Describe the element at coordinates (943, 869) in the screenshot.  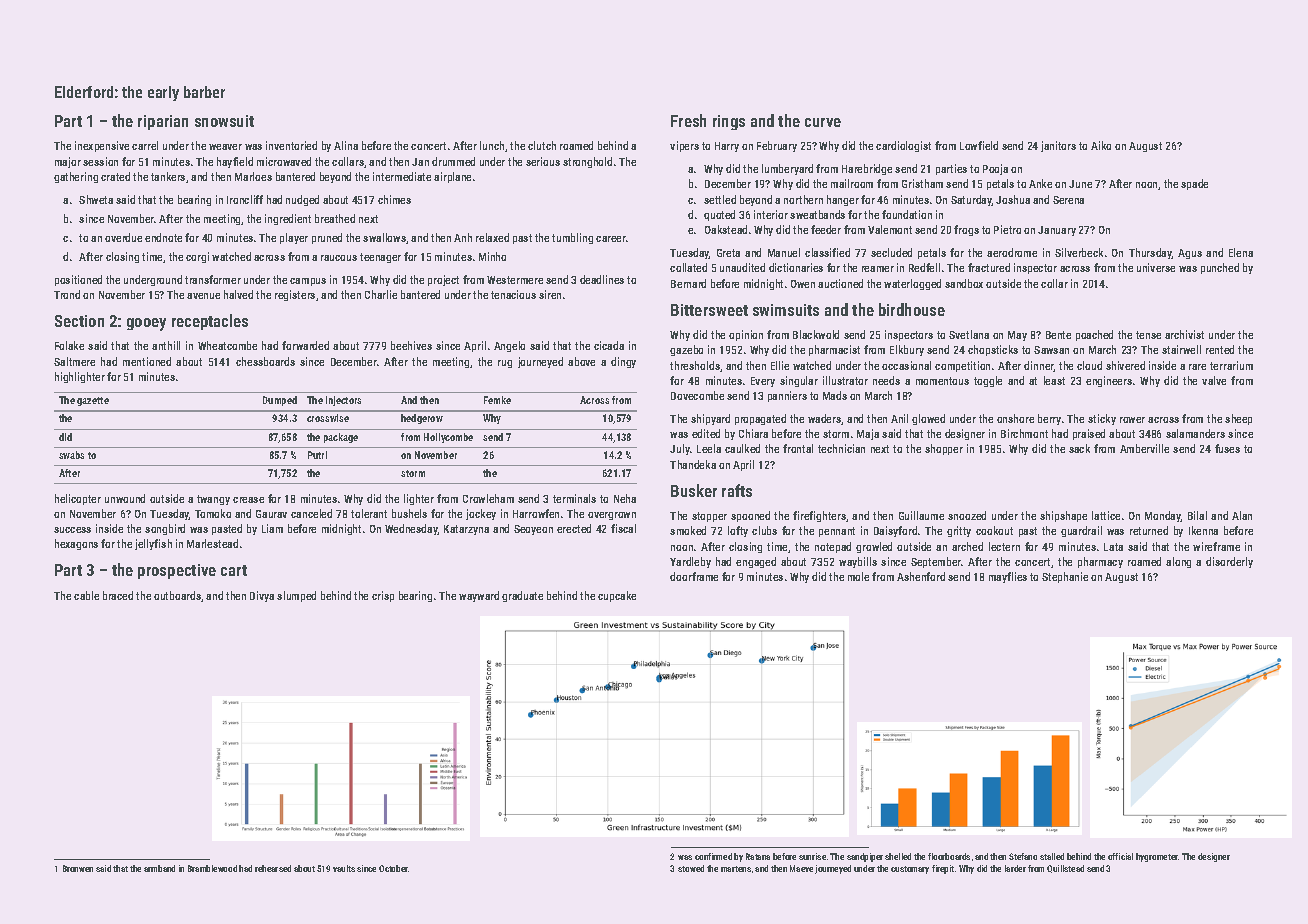
I see `firepit` at that location.
